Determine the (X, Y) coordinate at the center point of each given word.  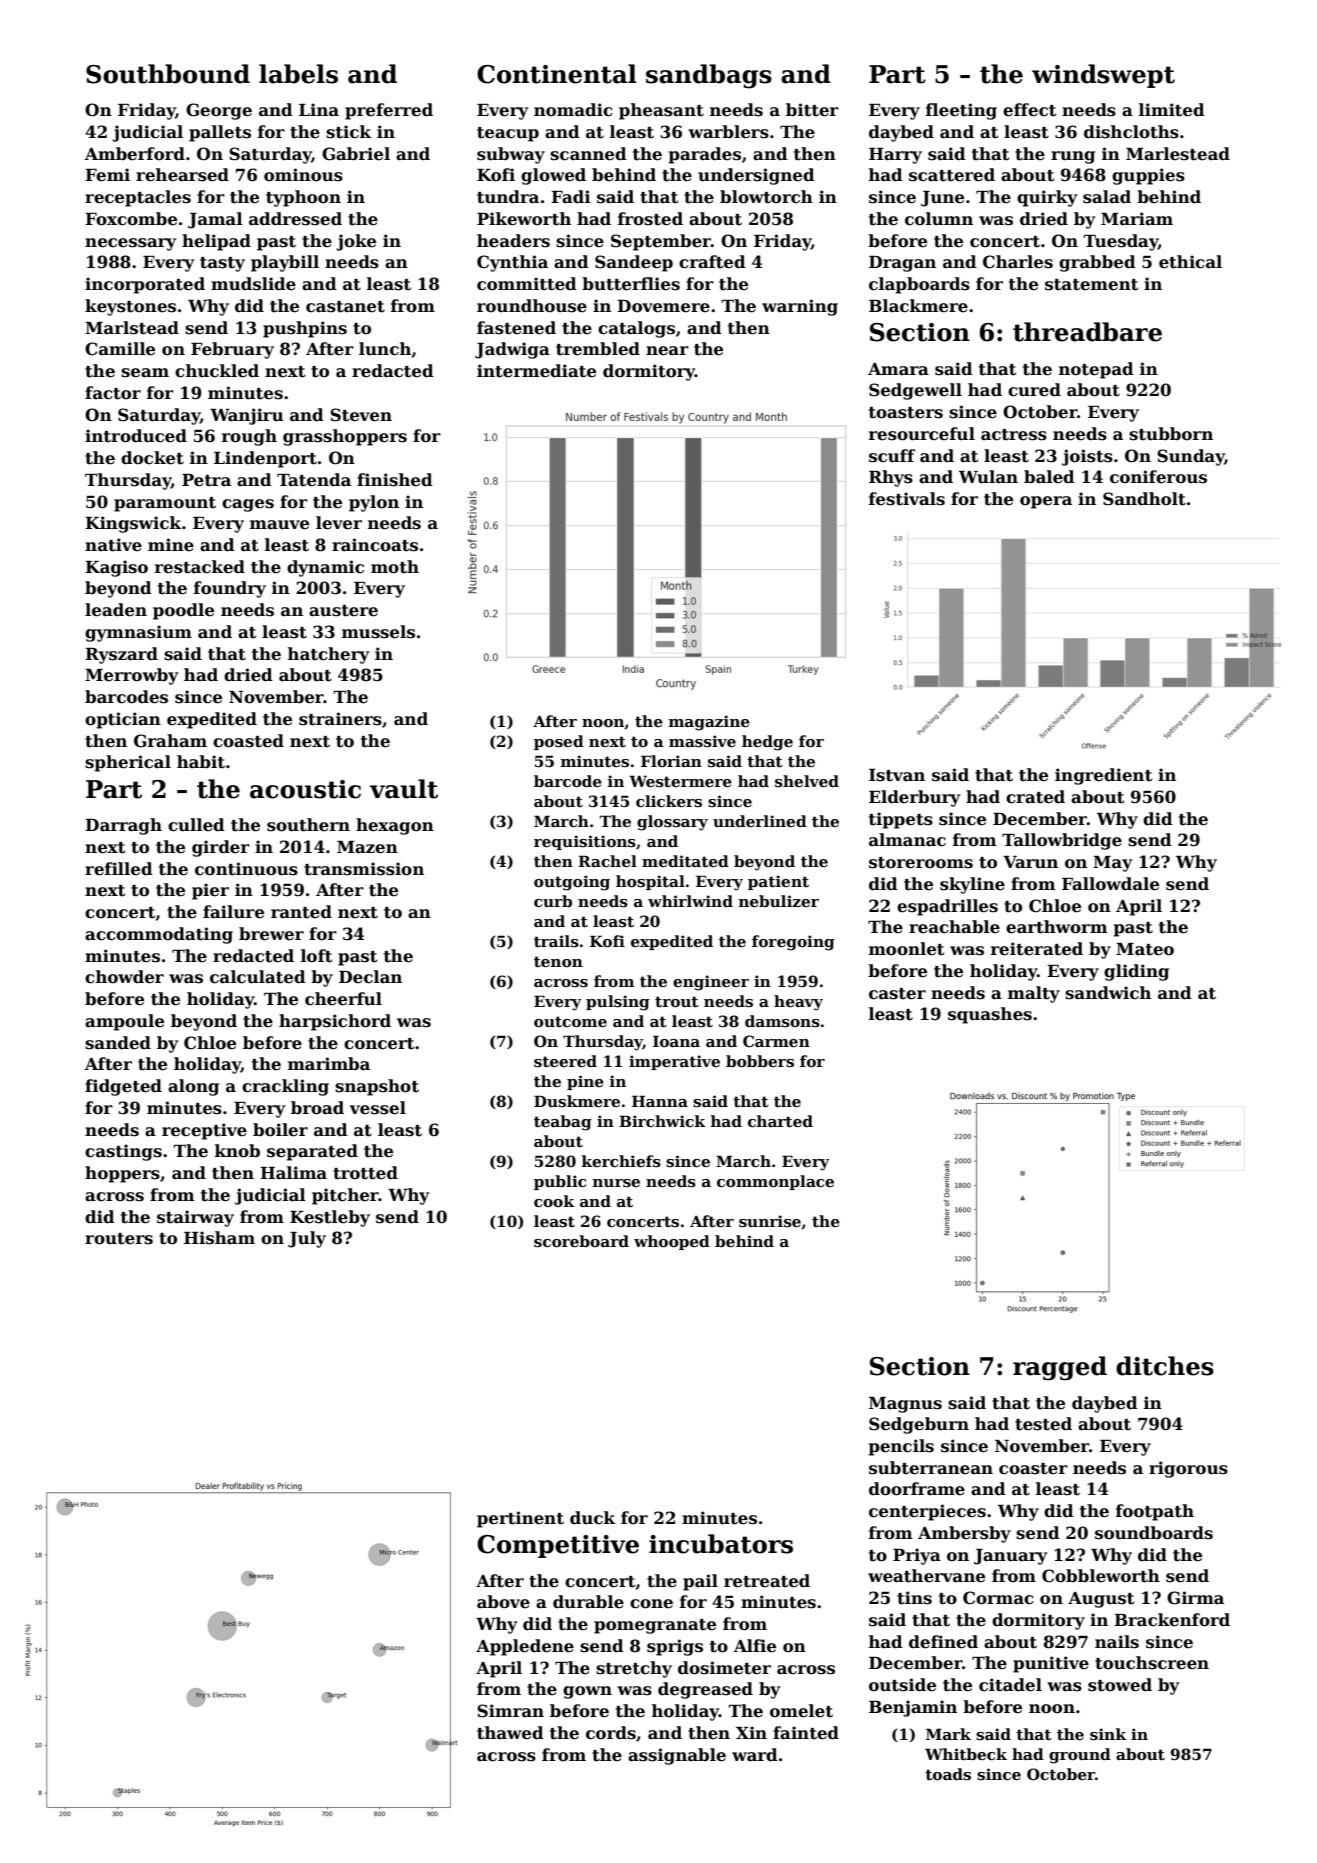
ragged (1060, 1368)
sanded (118, 1043)
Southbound (168, 74)
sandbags (709, 76)
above (503, 1602)
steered (565, 1061)
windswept (1103, 76)
